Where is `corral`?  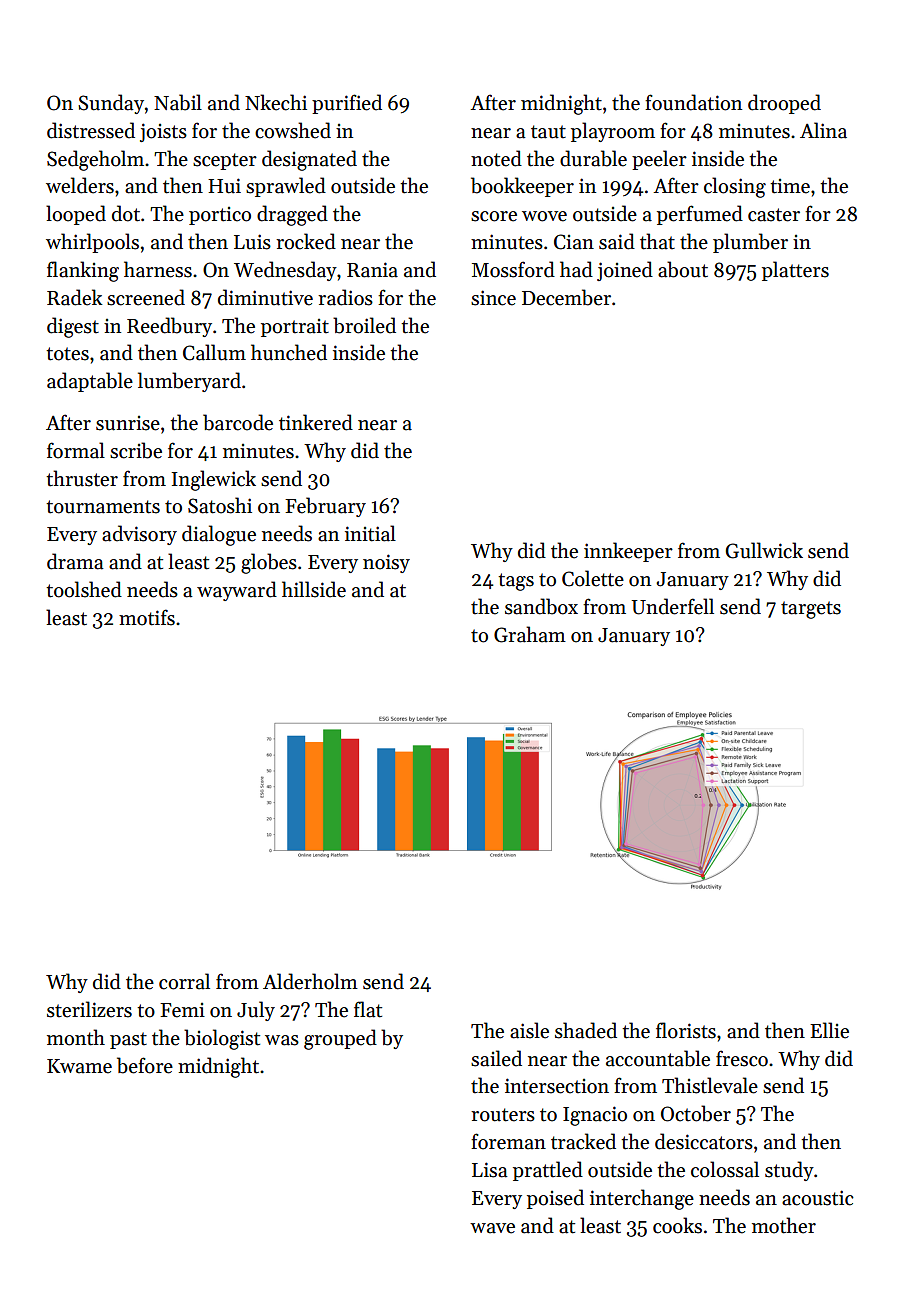
corral is located at coordinates (184, 981).
